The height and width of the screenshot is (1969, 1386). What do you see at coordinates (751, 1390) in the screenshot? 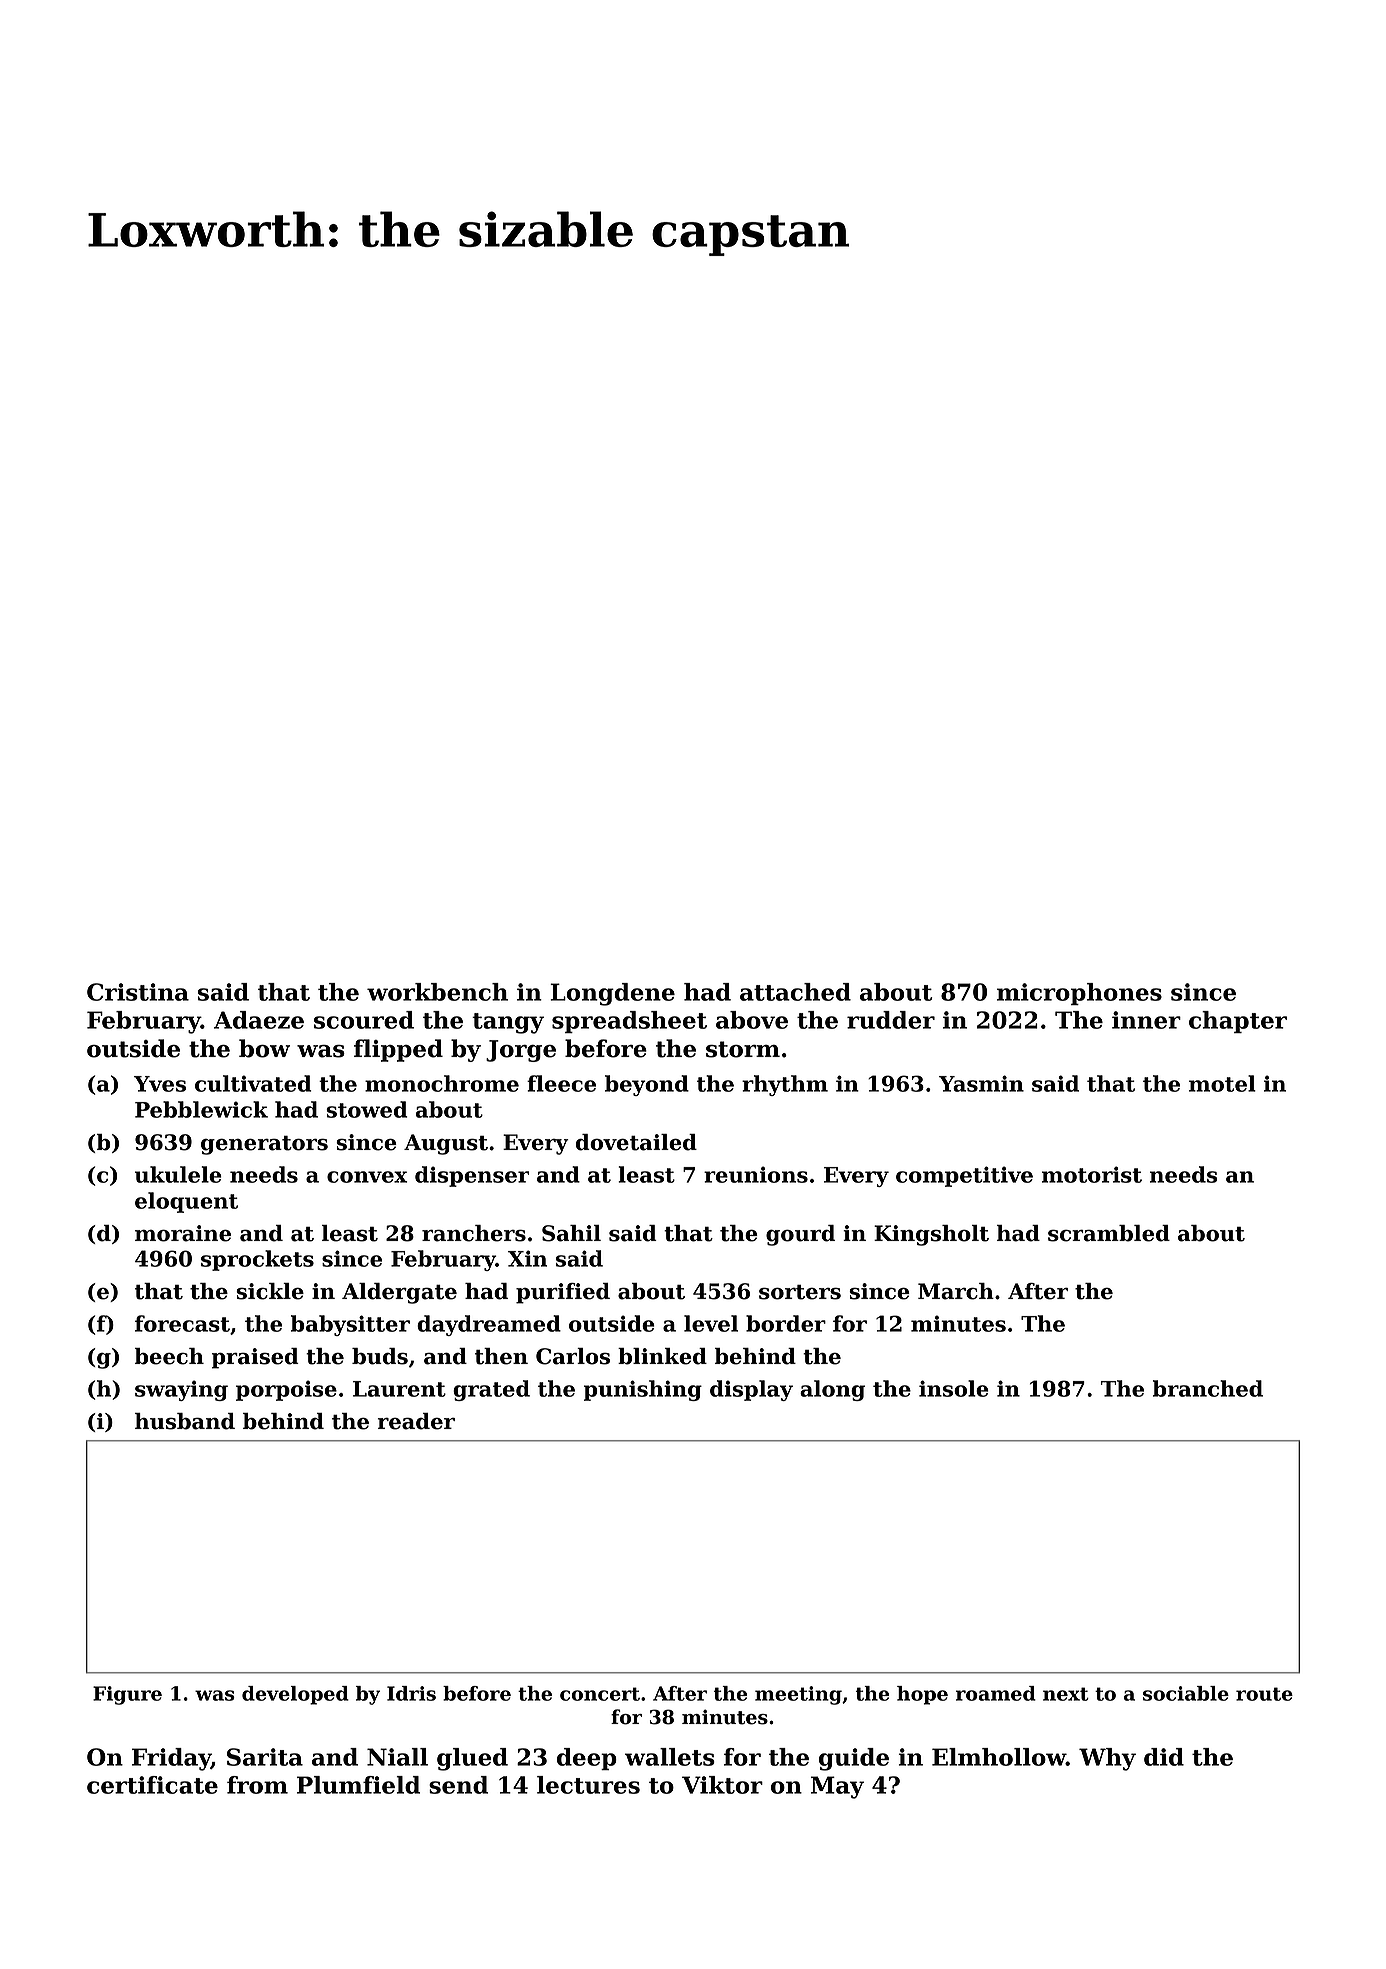
I see `display` at bounding box center [751, 1390].
